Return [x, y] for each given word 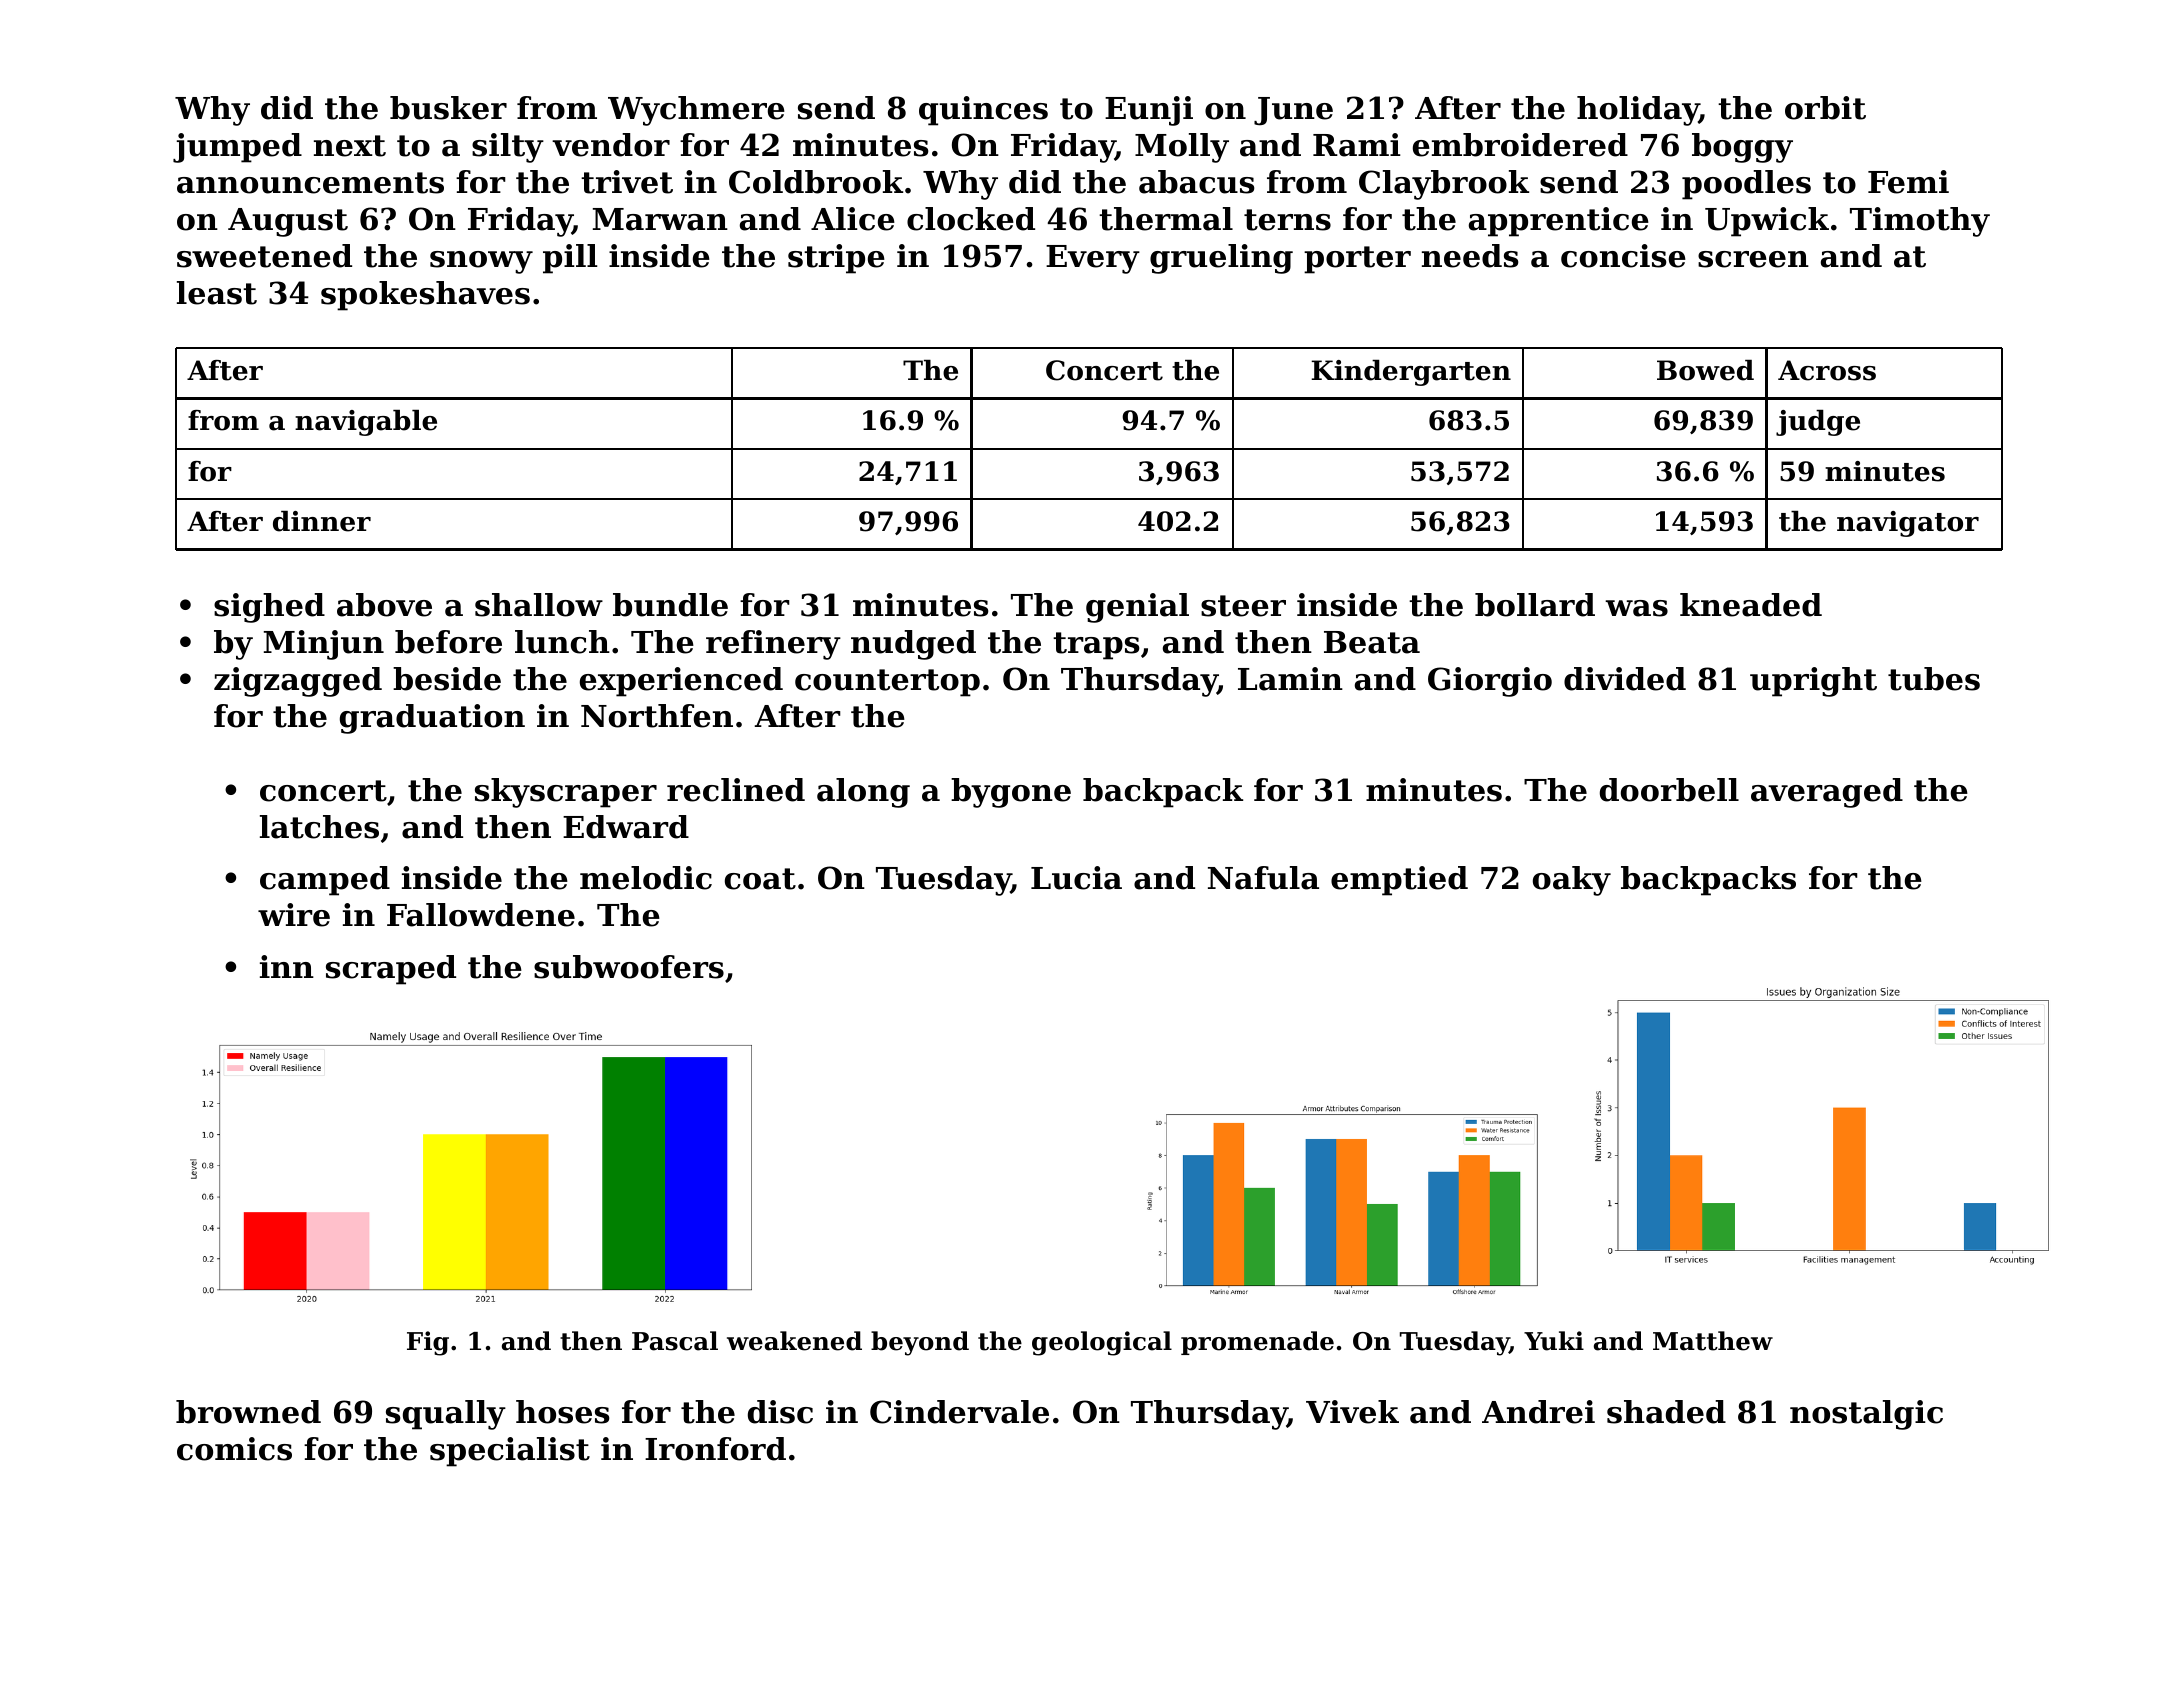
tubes [1934, 679]
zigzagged [298, 682]
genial [1137, 608]
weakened [794, 1341]
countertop [887, 683]
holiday [1638, 111]
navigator [1908, 524]
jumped [237, 148]
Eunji [1149, 111]
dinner [322, 521]
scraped [391, 970]
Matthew [1713, 1341]
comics [234, 1449]
